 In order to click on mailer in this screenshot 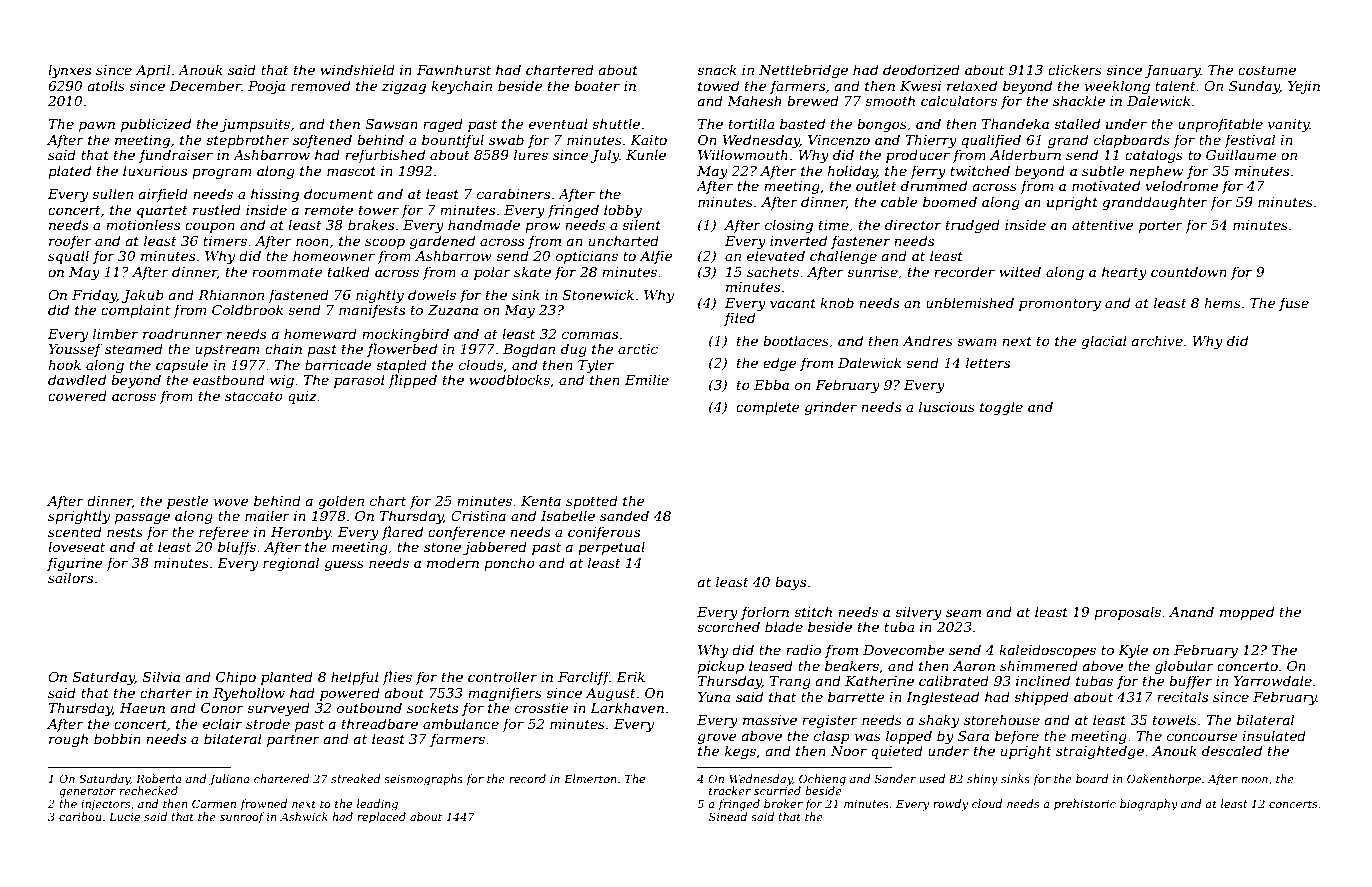, I will do `click(267, 515)`.
